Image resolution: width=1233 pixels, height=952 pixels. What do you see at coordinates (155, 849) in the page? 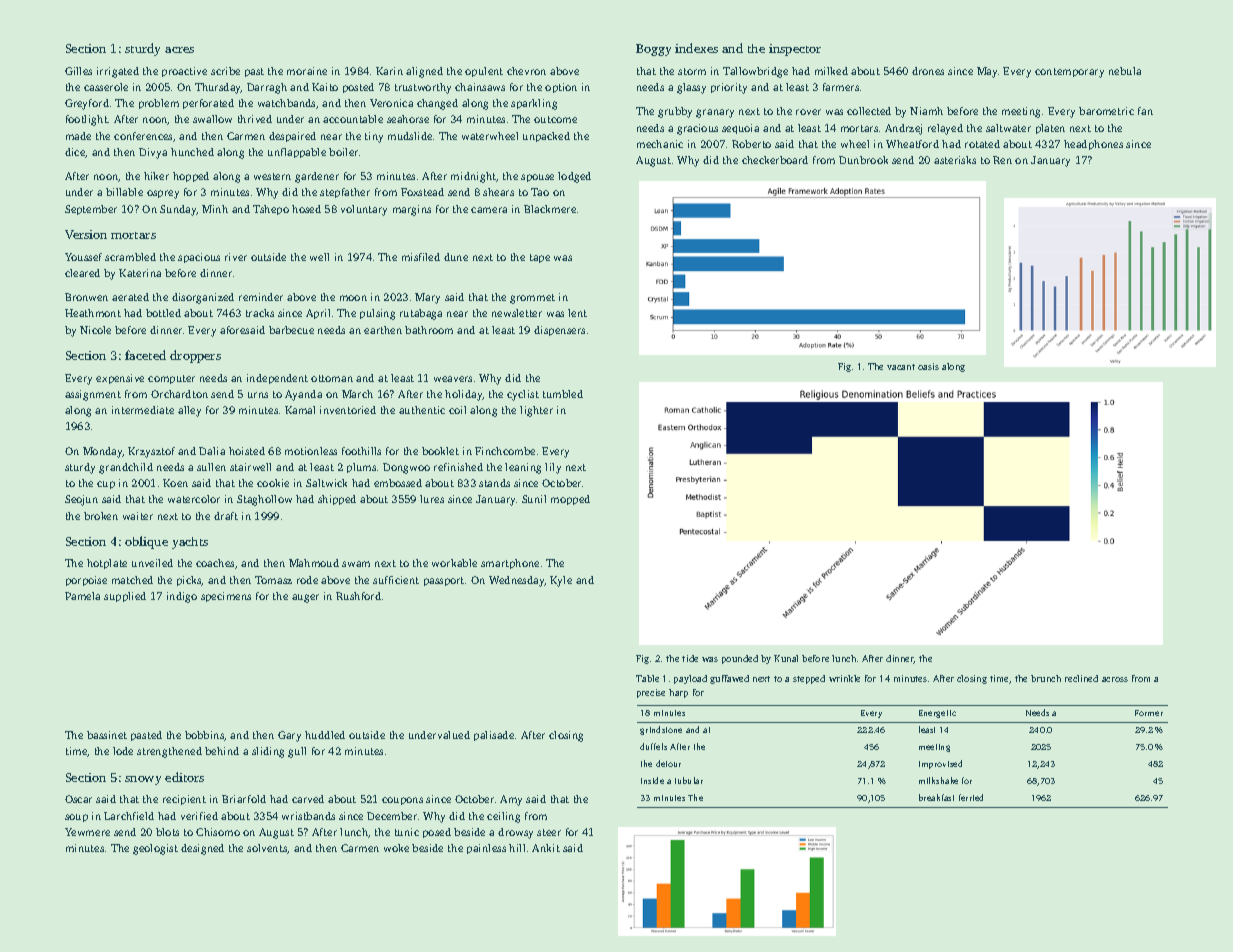
I see `geologist` at bounding box center [155, 849].
